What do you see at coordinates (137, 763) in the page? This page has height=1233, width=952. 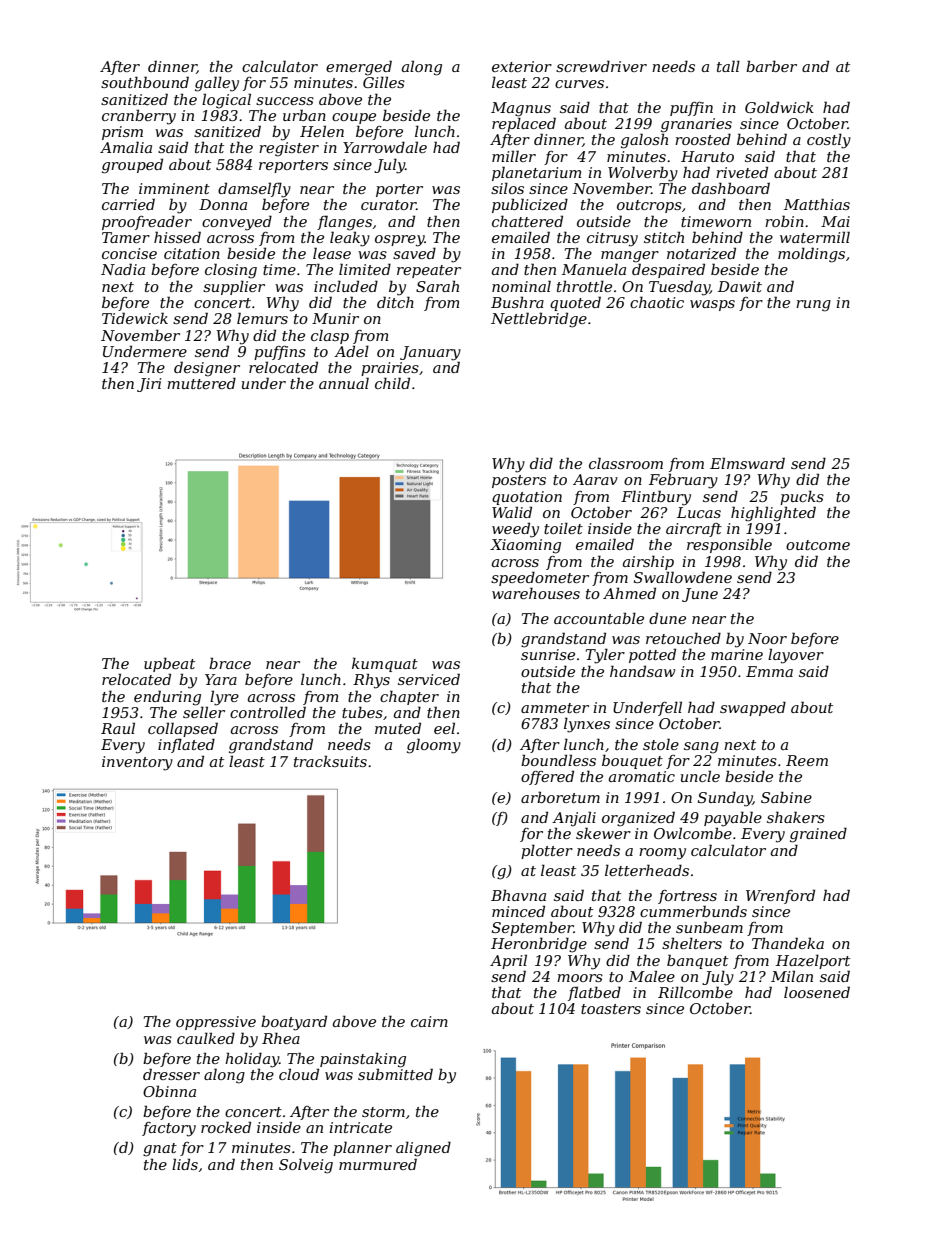 I see `inventory` at bounding box center [137, 763].
